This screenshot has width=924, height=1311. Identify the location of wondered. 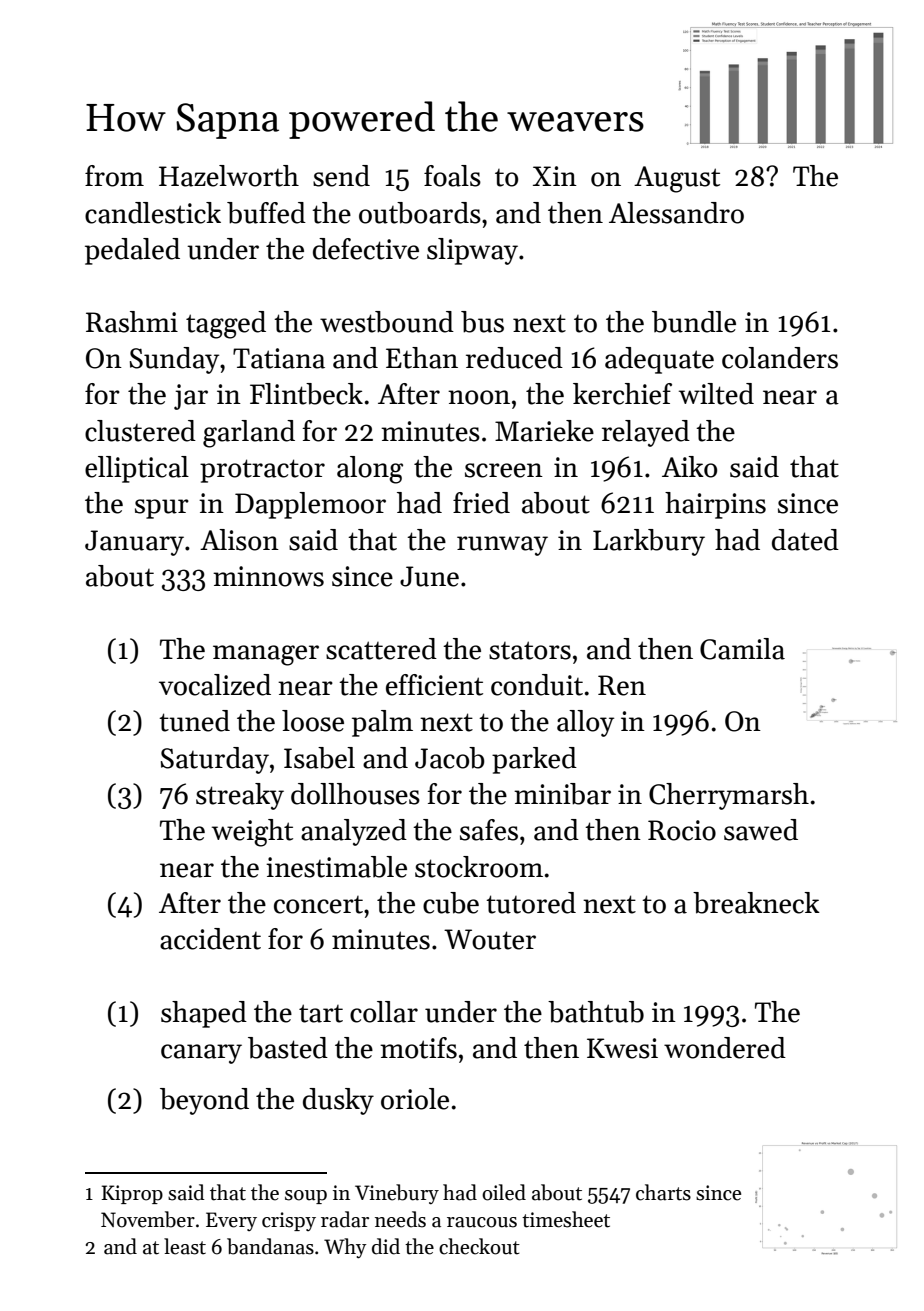
(725, 1048).
